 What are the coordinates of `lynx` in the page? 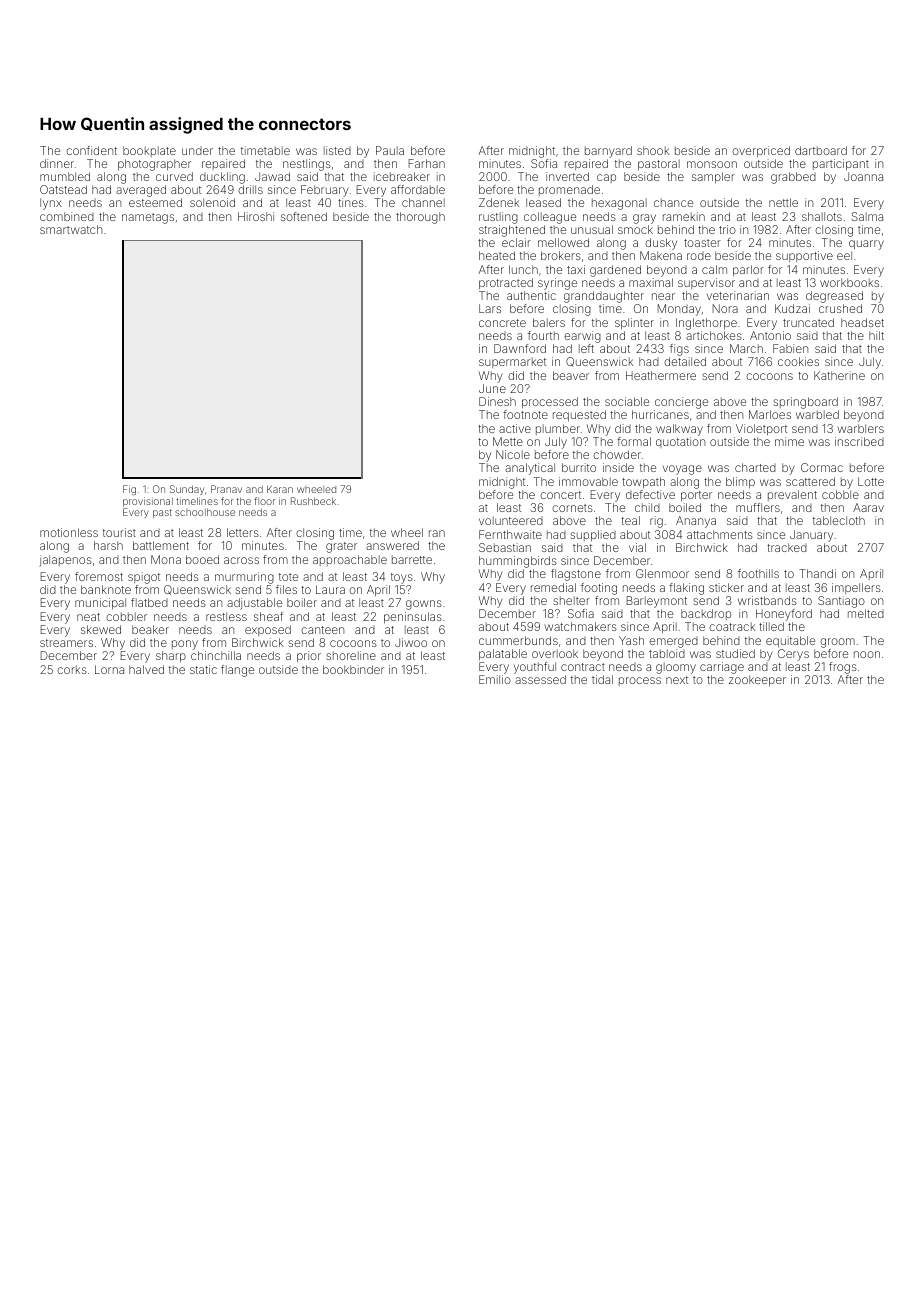 It's located at (50, 204).
